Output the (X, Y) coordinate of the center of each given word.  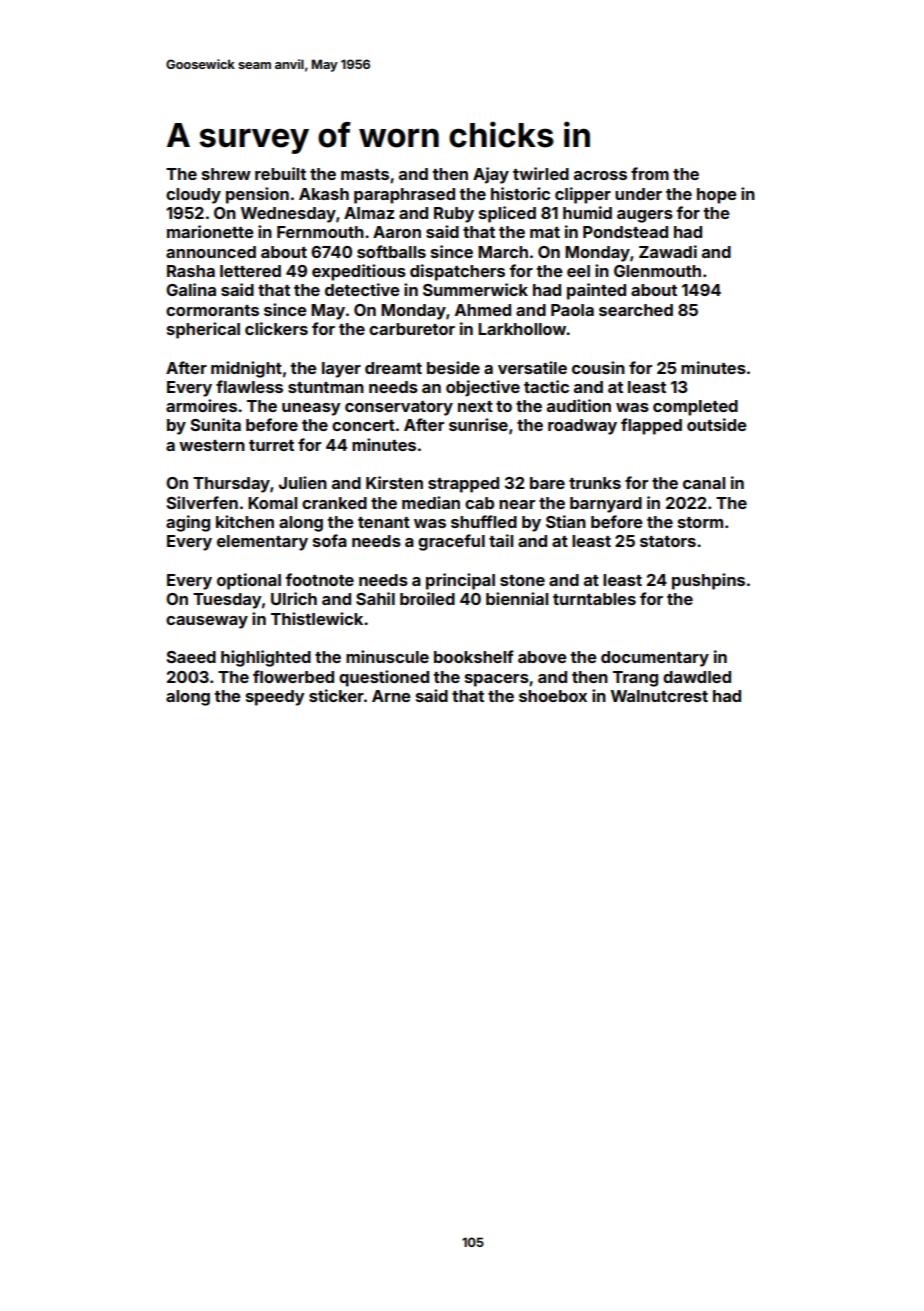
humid (587, 212)
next (475, 406)
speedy (275, 698)
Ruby (454, 215)
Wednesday (288, 215)
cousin (598, 367)
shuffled (484, 521)
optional (249, 581)
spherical (203, 330)
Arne (391, 696)
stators (668, 541)
